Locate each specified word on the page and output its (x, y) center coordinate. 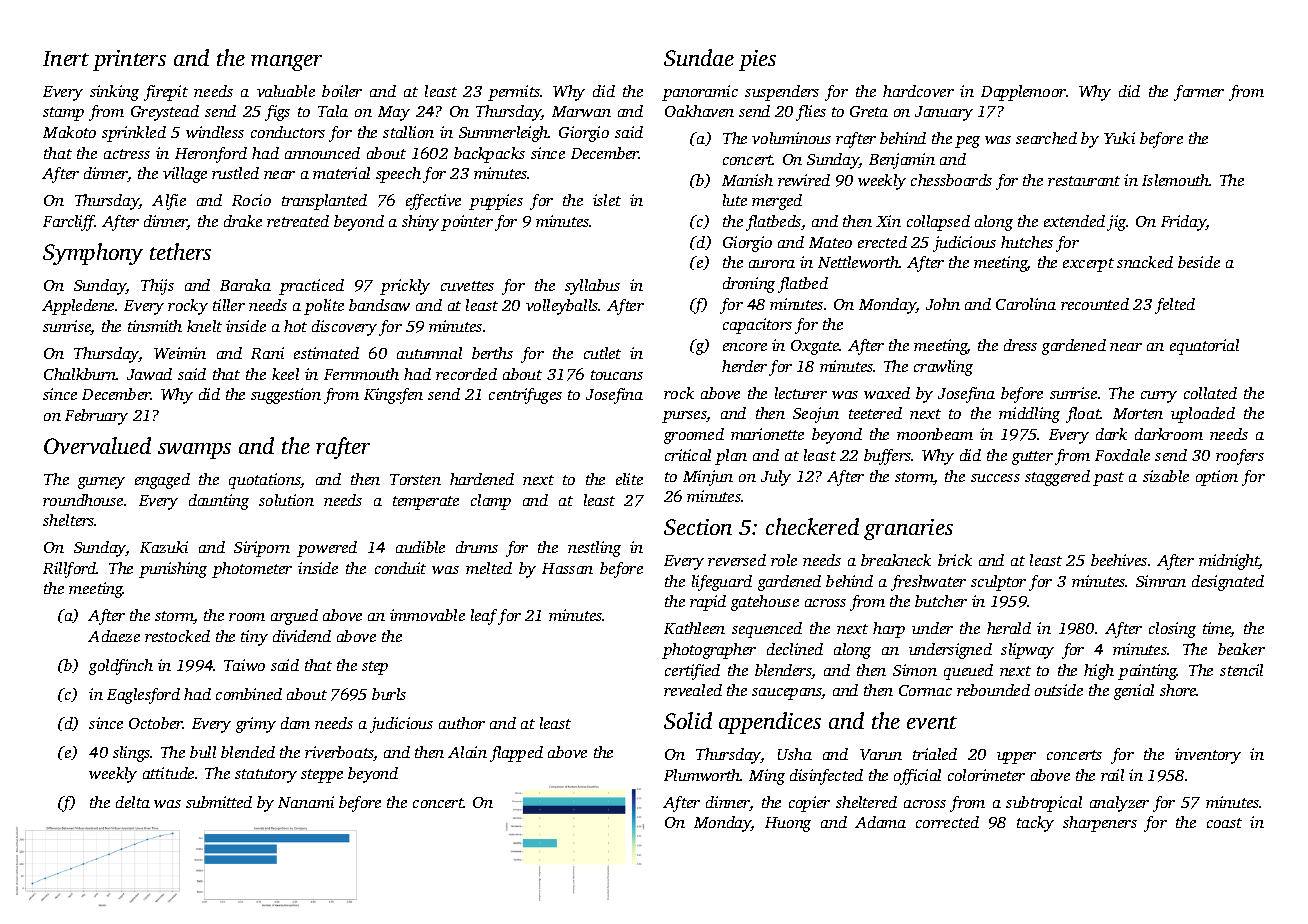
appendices (770, 723)
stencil (1241, 670)
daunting (219, 502)
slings (132, 754)
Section (698, 527)
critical (688, 455)
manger (286, 63)
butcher (941, 601)
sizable (1166, 476)
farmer (1199, 93)
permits (514, 93)
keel (285, 374)
